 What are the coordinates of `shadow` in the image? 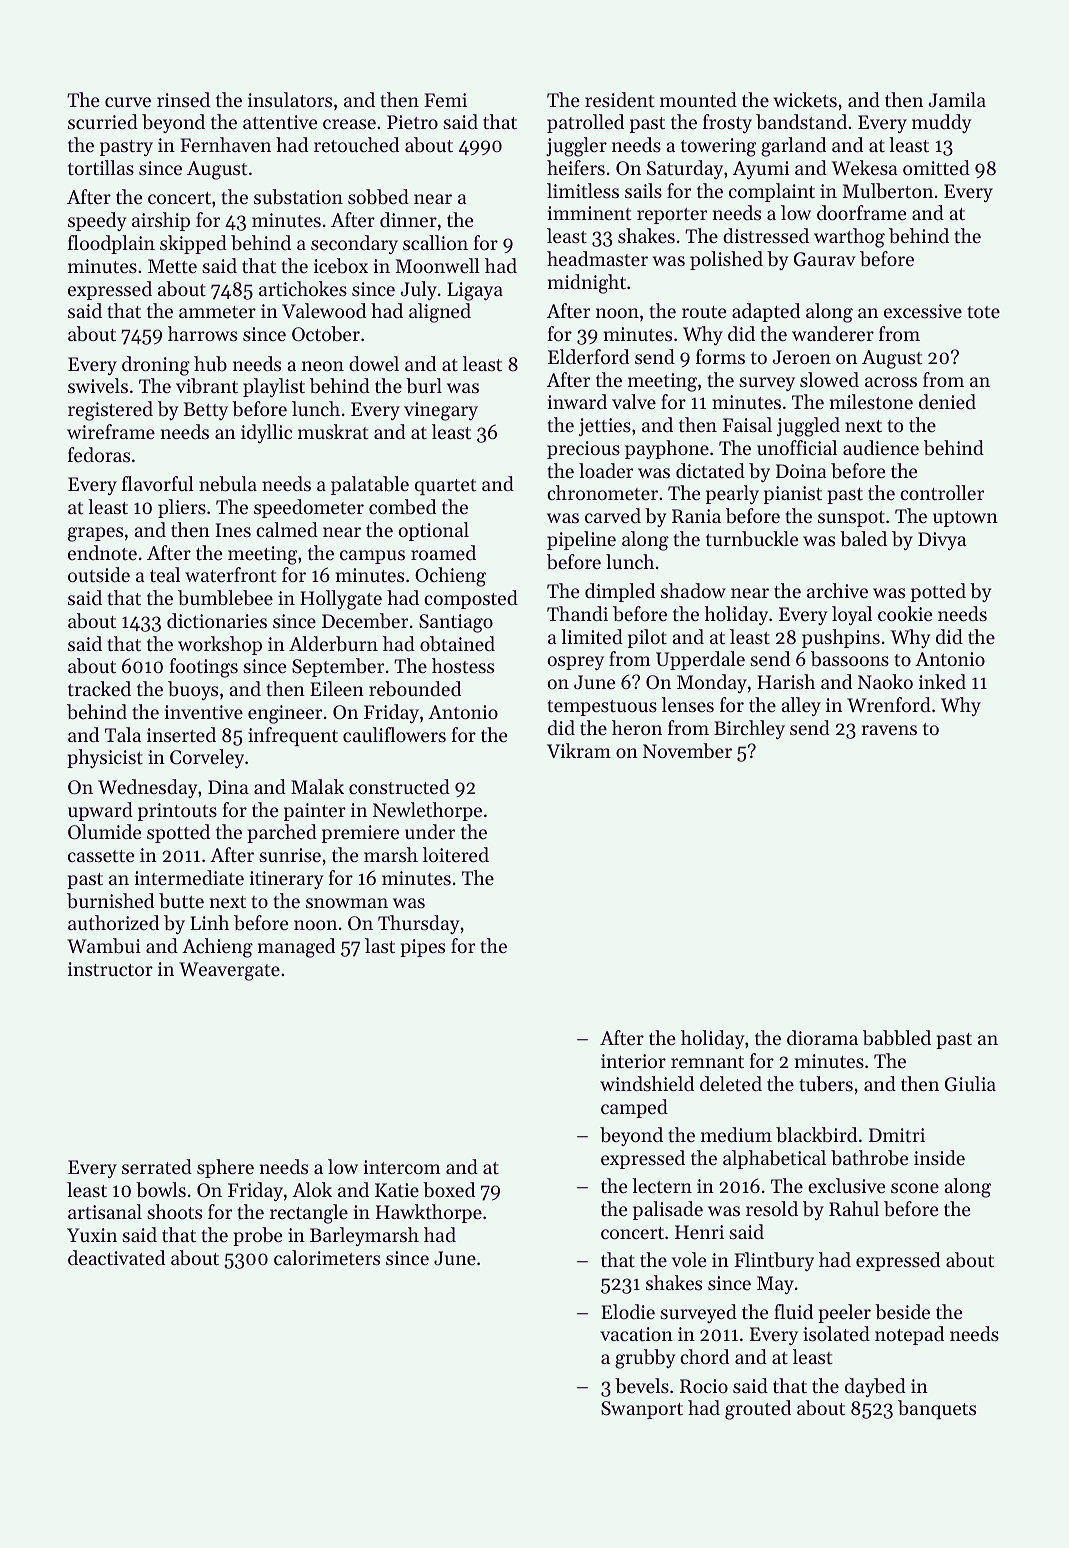 It's located at (693, 590).
